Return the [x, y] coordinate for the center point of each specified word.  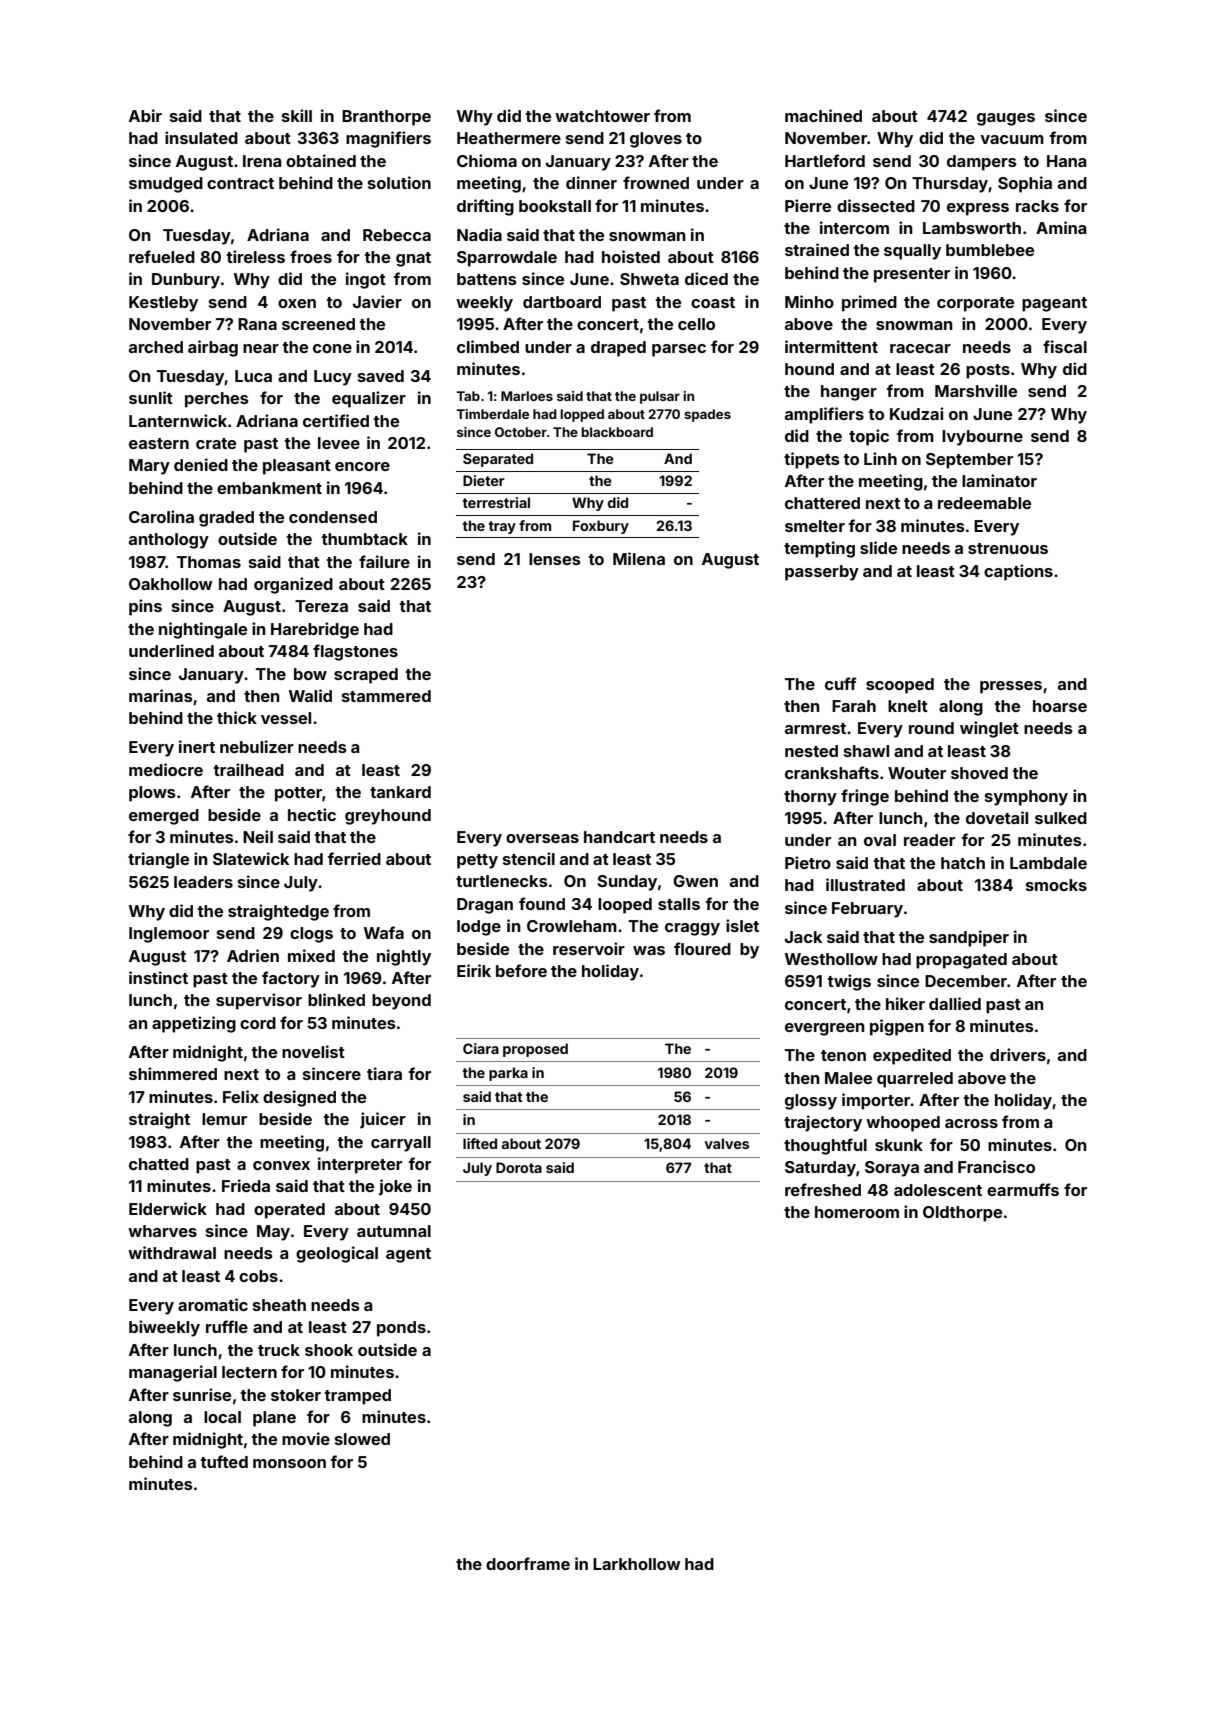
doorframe [528, 1563]
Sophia [1025, 184]
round [931, 728]
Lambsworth [972, 228]
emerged [164, 817]
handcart [619, 837]
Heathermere [509, 138]
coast [713, 302]
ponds [401, 1329]
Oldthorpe [962, 1214]
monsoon [289, 1463]
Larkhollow [636, 1564]
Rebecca [397, 235]
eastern [159, 443]
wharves [162, 1231]
